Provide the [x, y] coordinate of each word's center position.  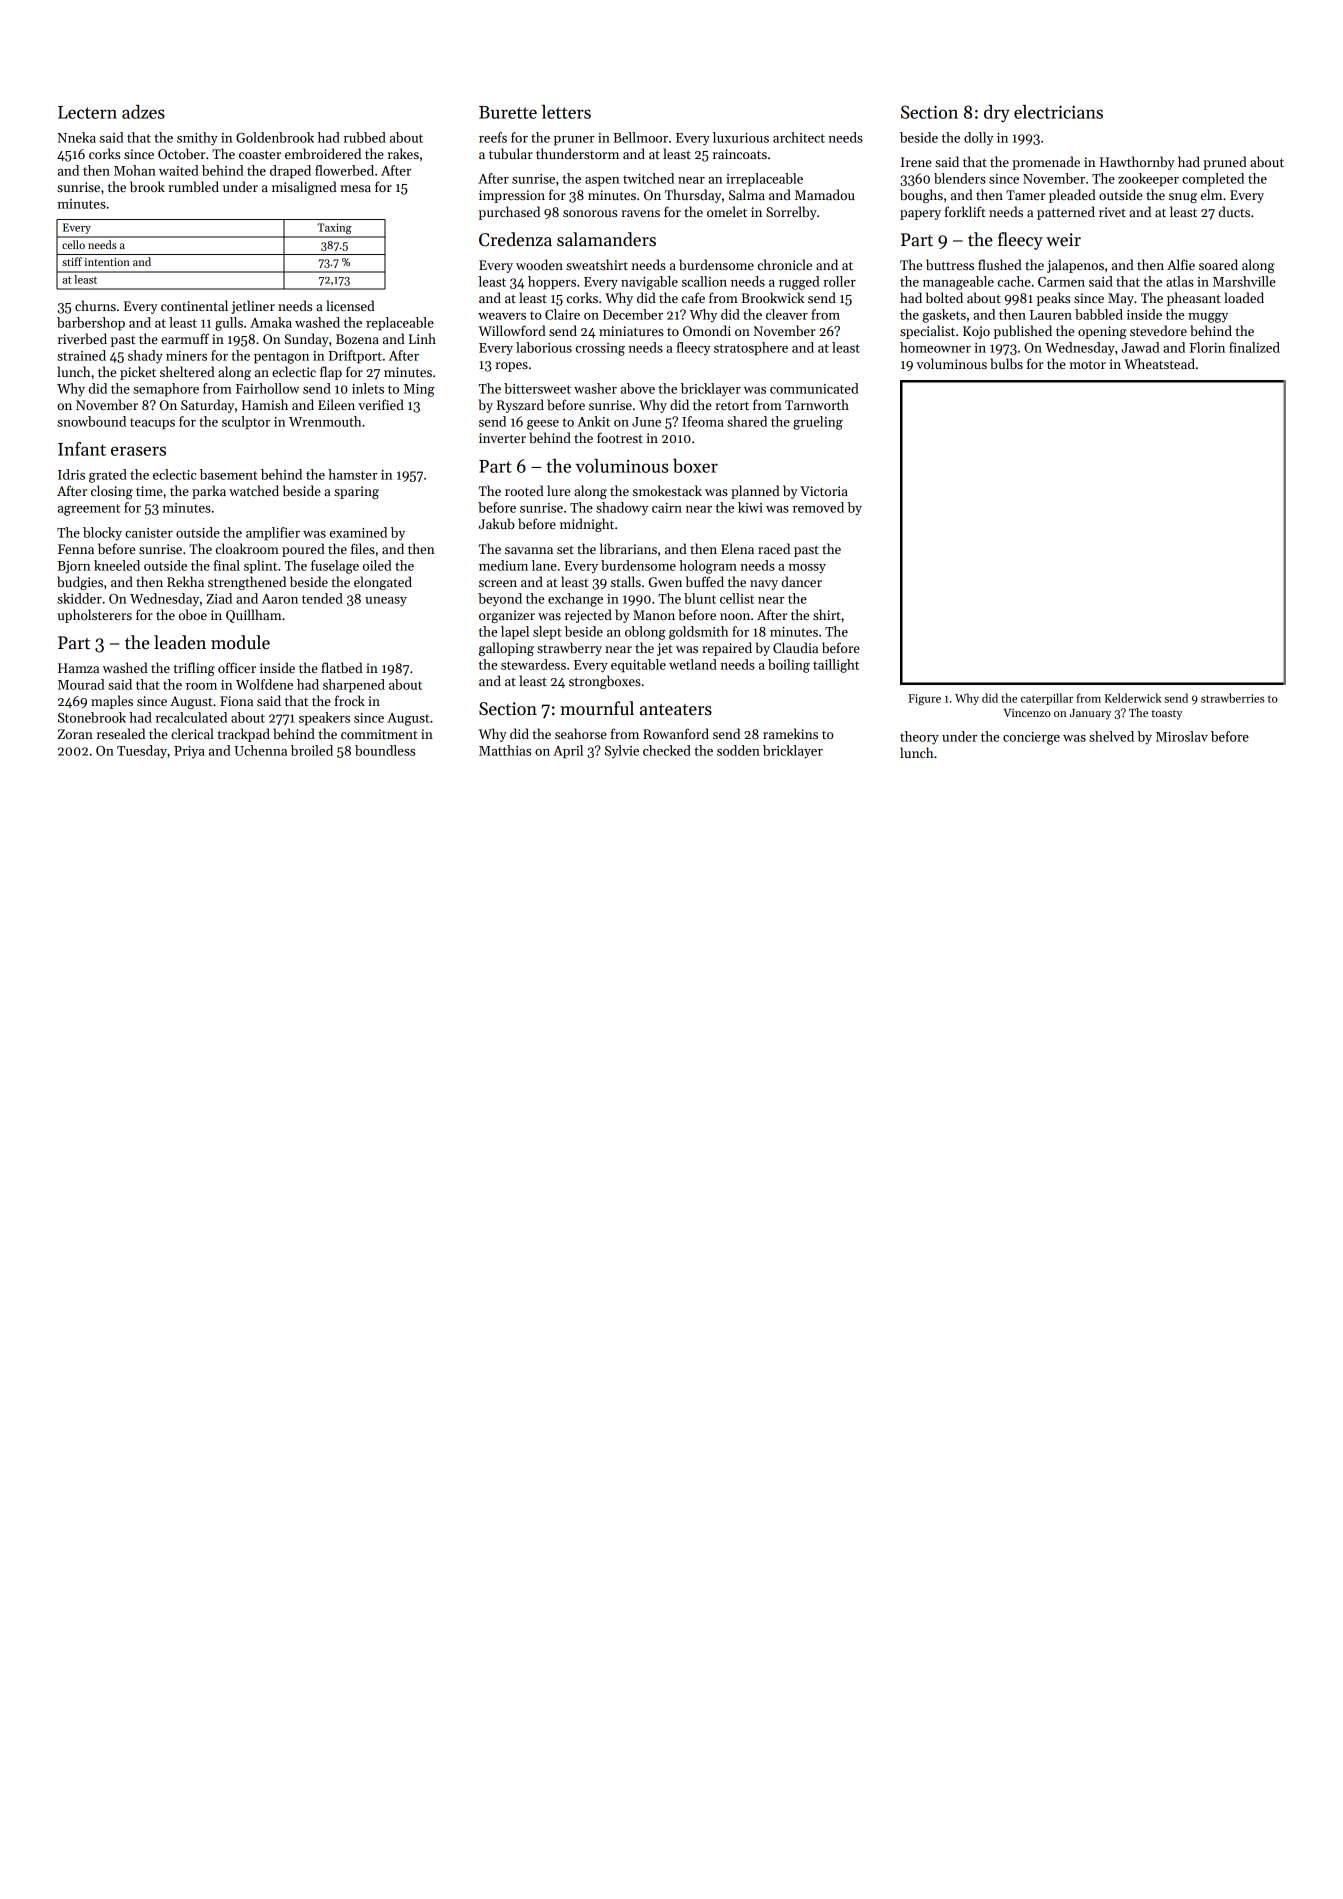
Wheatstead [1159, 363]
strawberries [1232, 698]
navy [764, 585]
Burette [508, 112]
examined [358, 532]
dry [997, 113]
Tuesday [142, 752]
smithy [197, 139]
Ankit [593, 421]
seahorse [581, 733]
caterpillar [1047, 699]
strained [81, 355]
